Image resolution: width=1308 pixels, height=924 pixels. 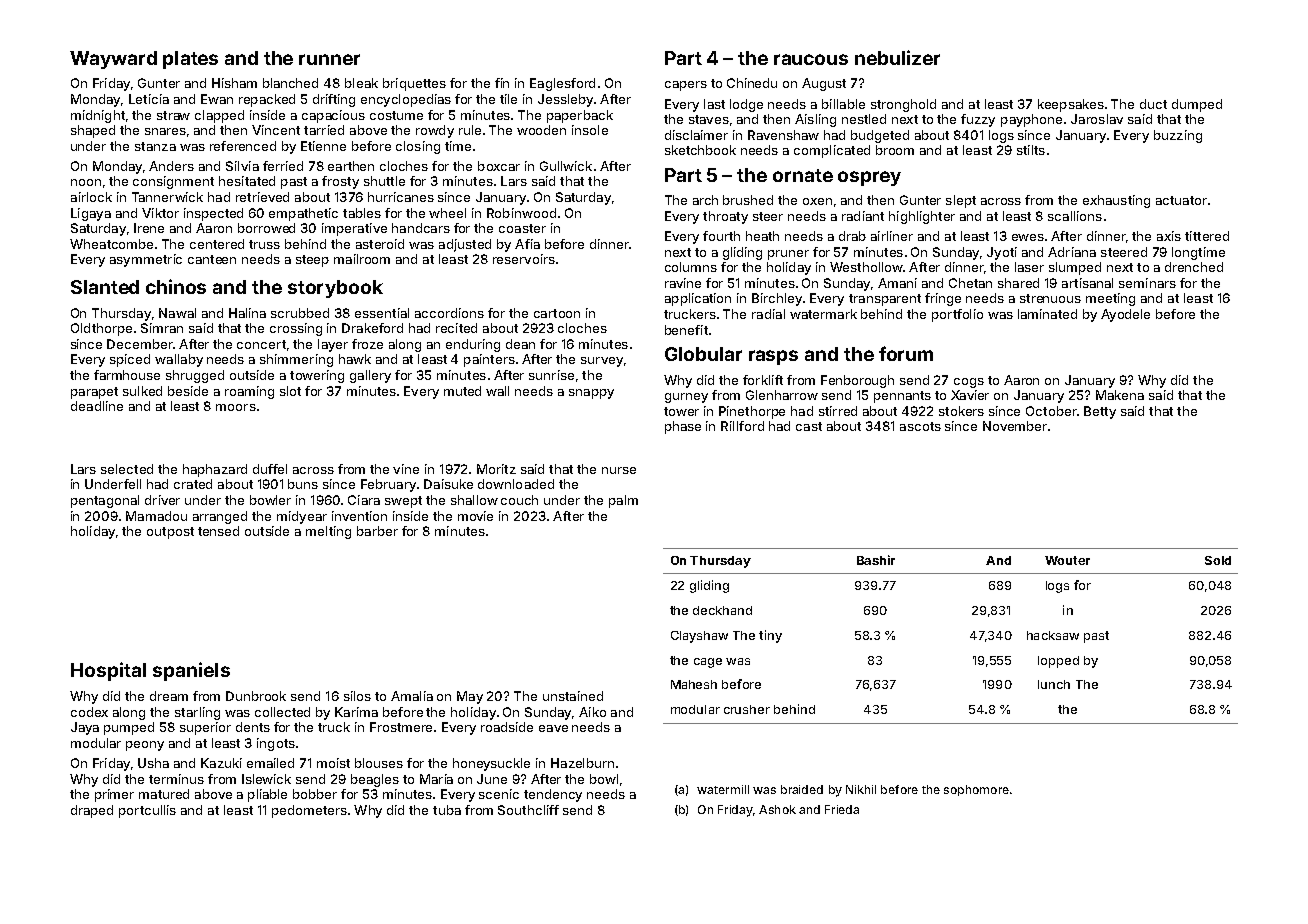 What do you see at coordinates (1029, 267) in the screenshot?
I see `laser` at bounding box center [1029, 267].
